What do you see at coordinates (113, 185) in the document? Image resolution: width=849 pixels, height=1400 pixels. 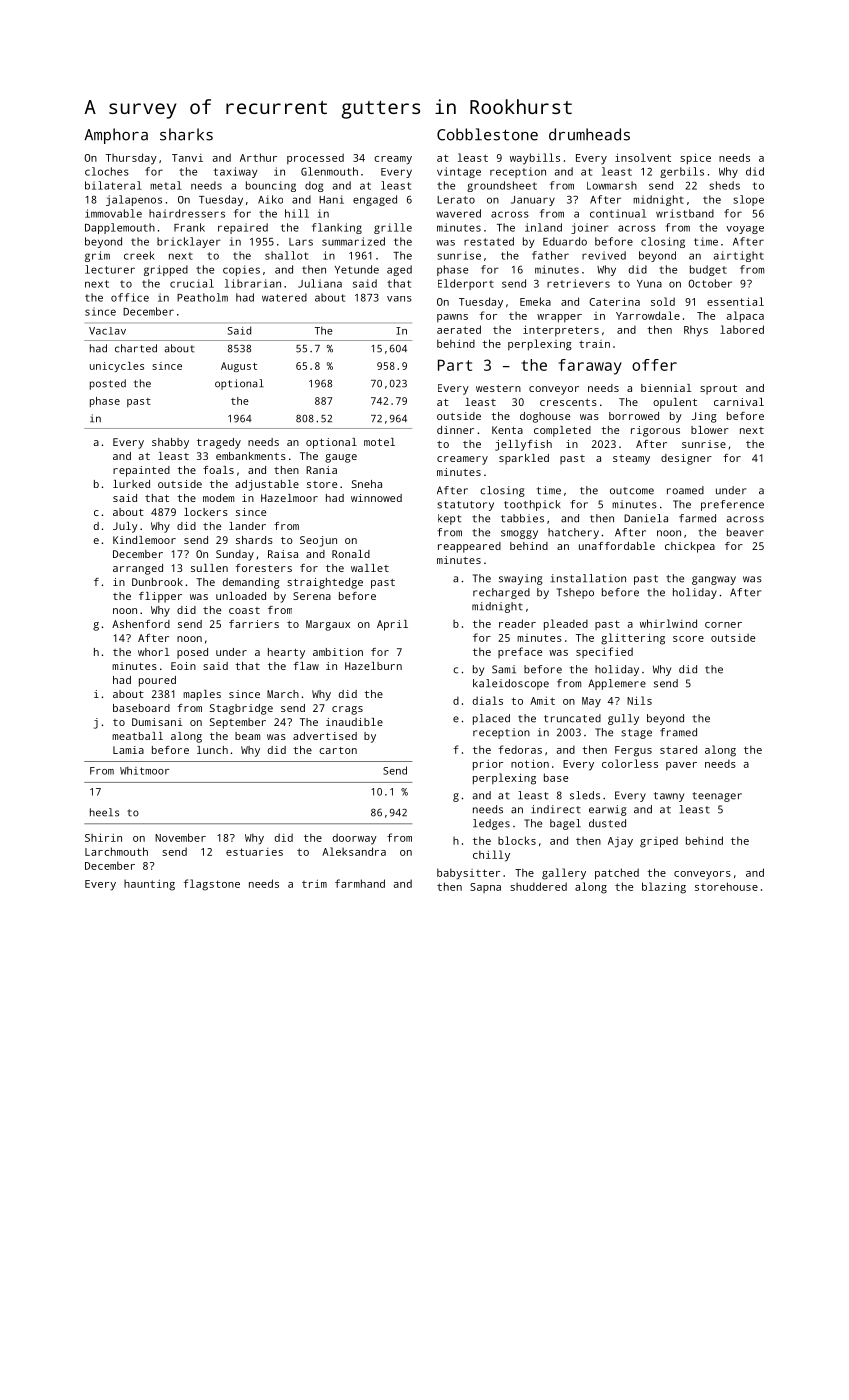 I see `bilateral` at bounding box center [113, 185].
